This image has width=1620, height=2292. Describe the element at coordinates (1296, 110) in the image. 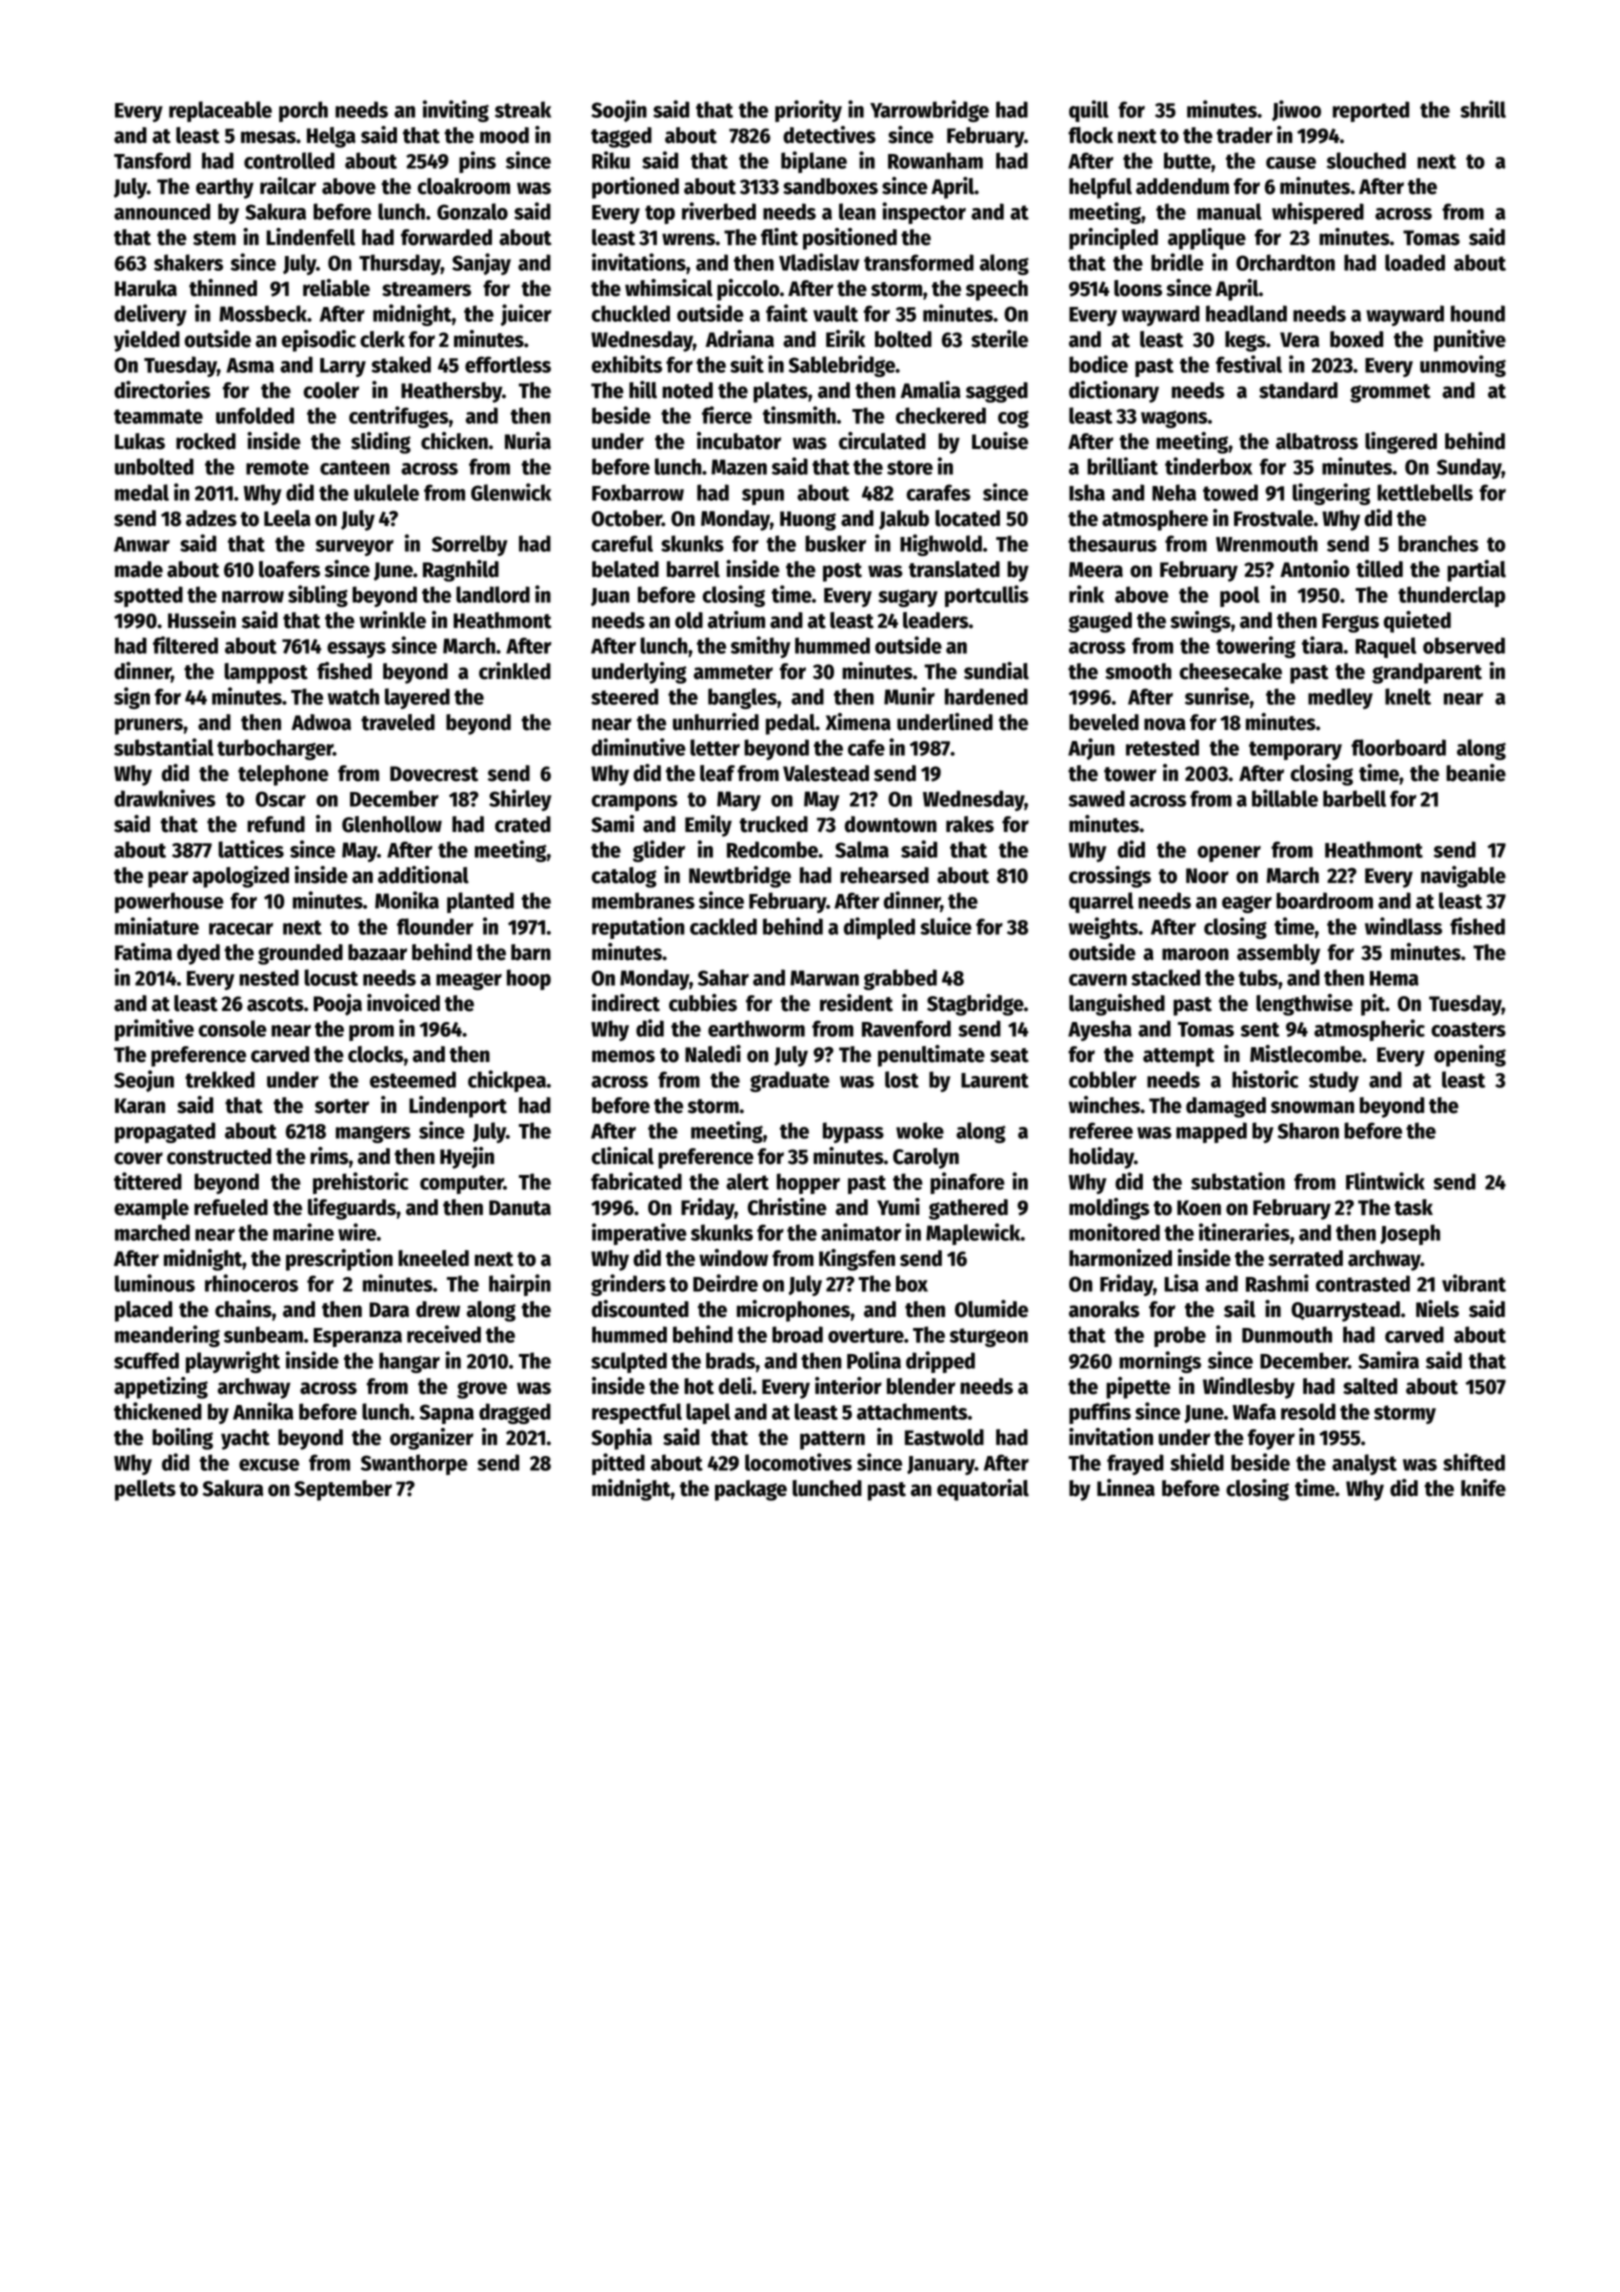

I see `Jiwoo` at that location.
